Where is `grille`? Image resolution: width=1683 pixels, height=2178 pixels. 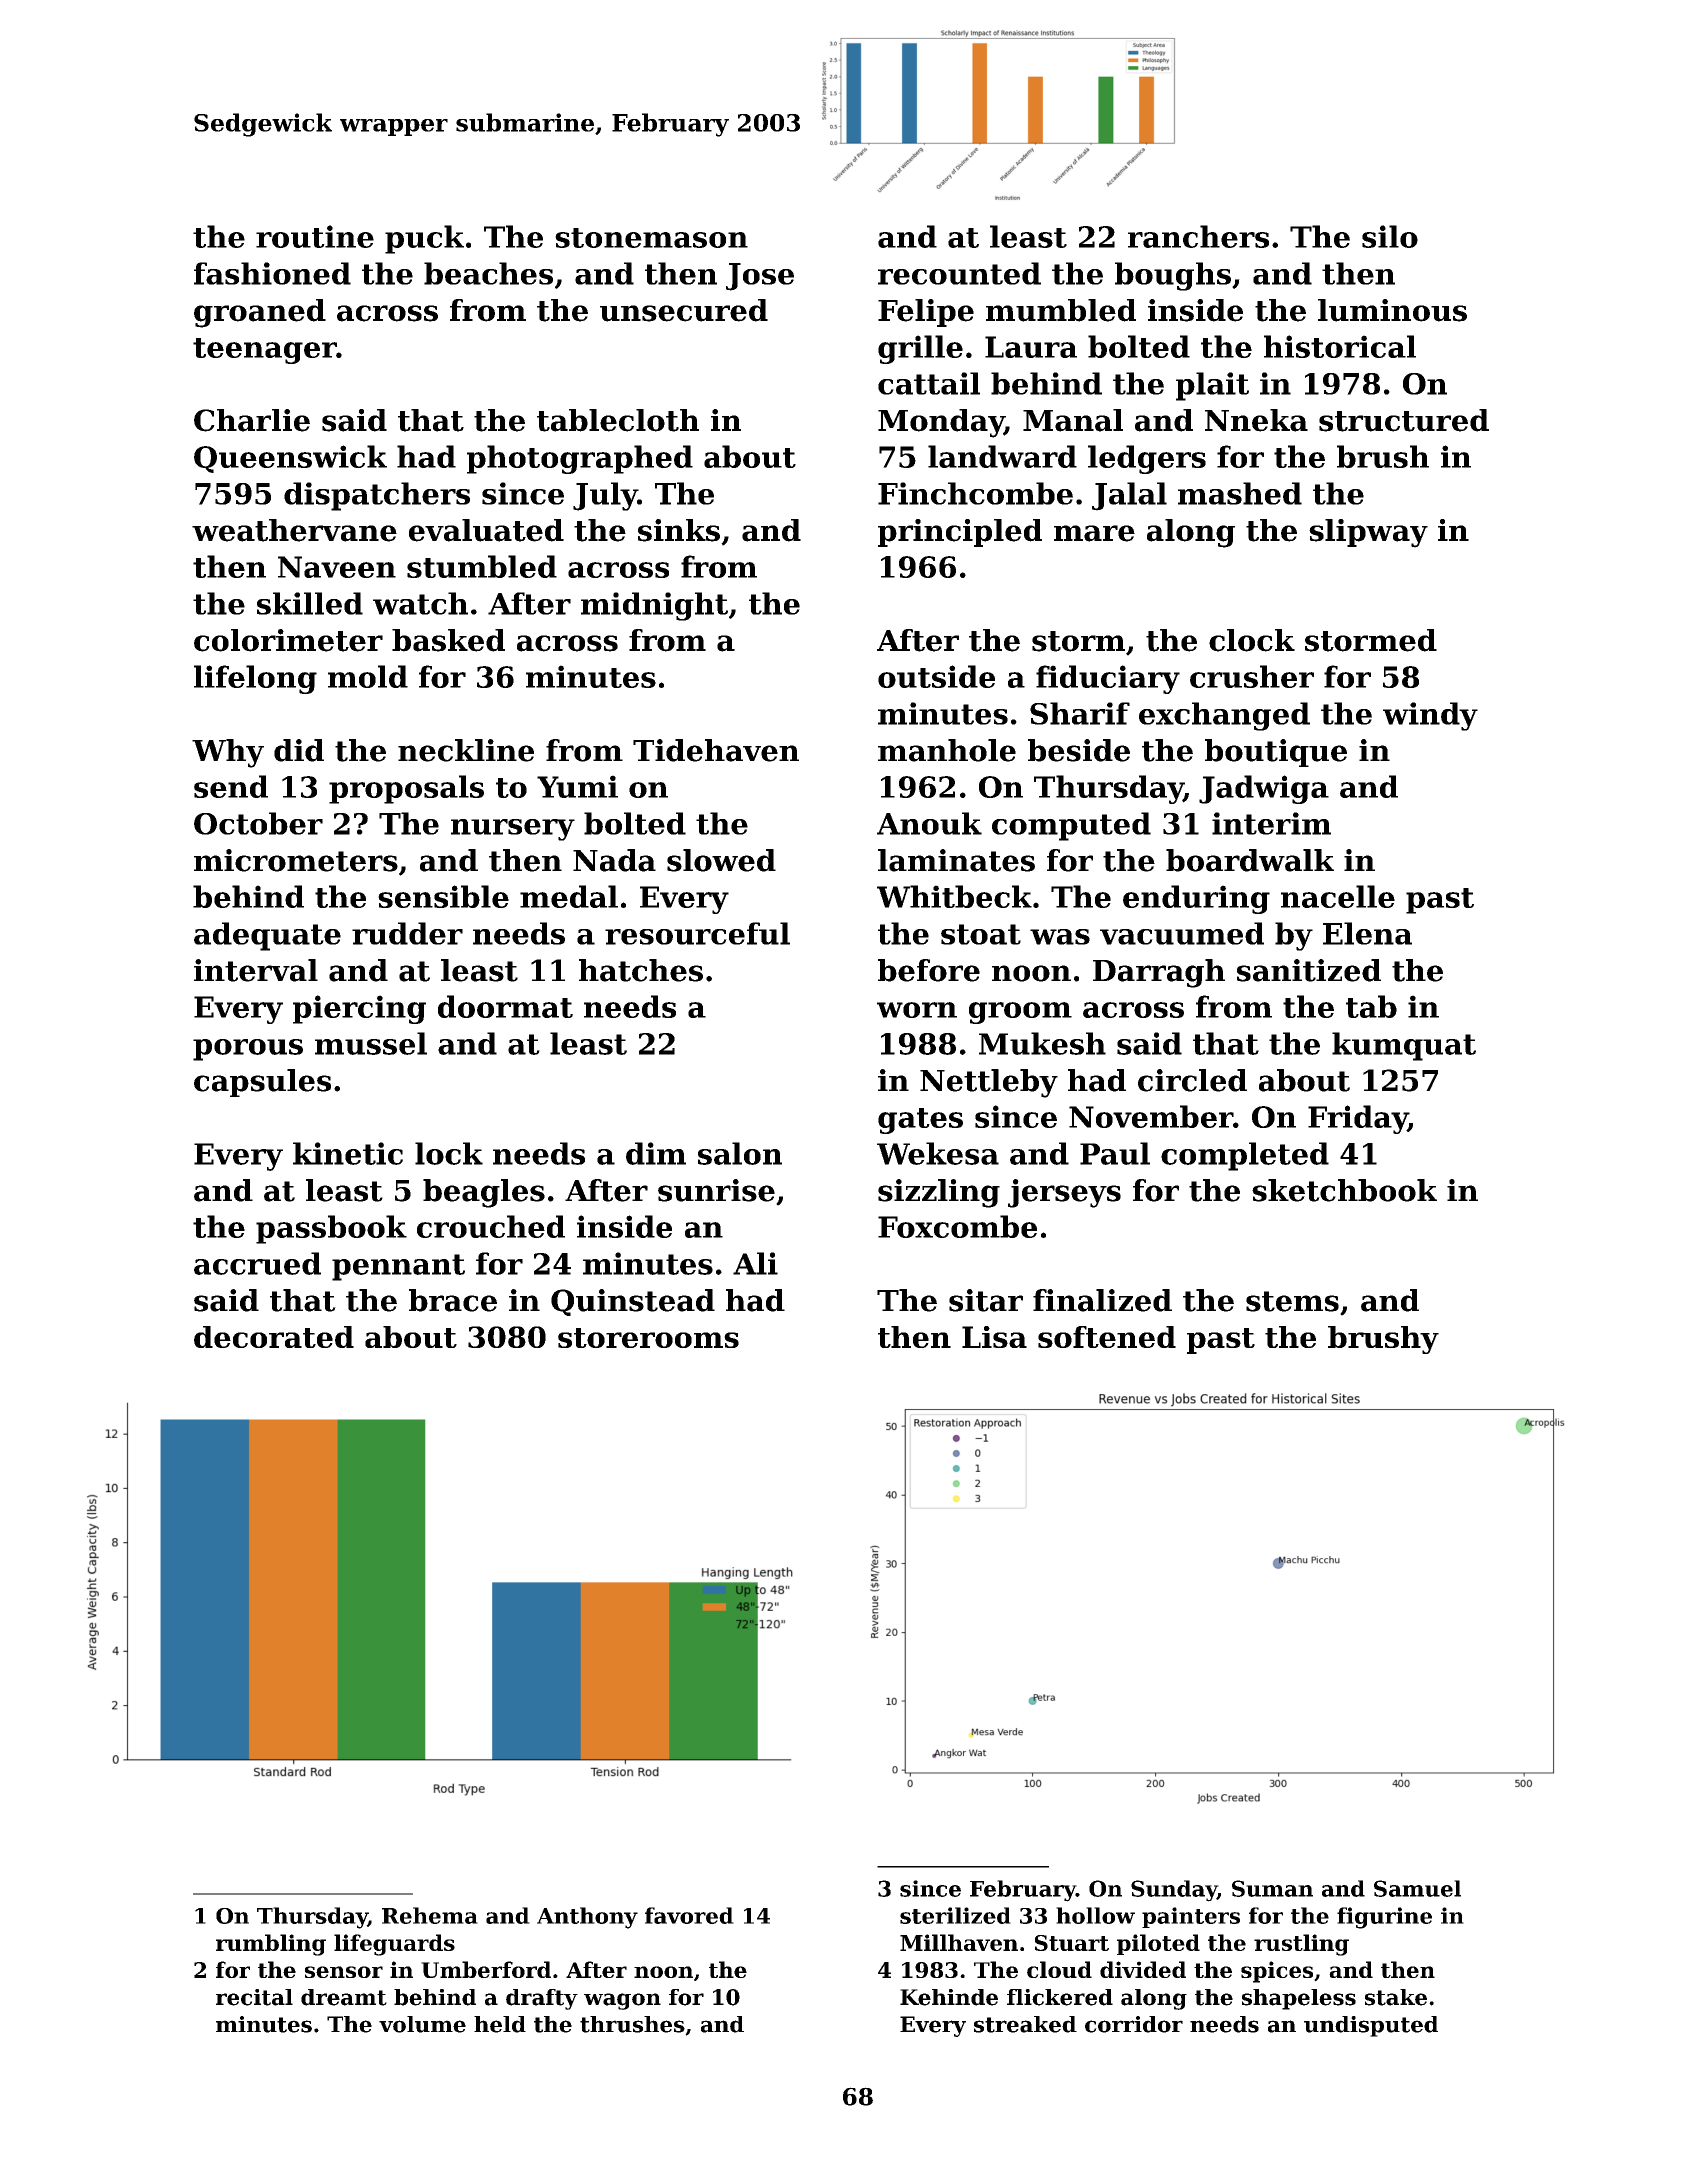
grille is located at coordinates (920, 349).
